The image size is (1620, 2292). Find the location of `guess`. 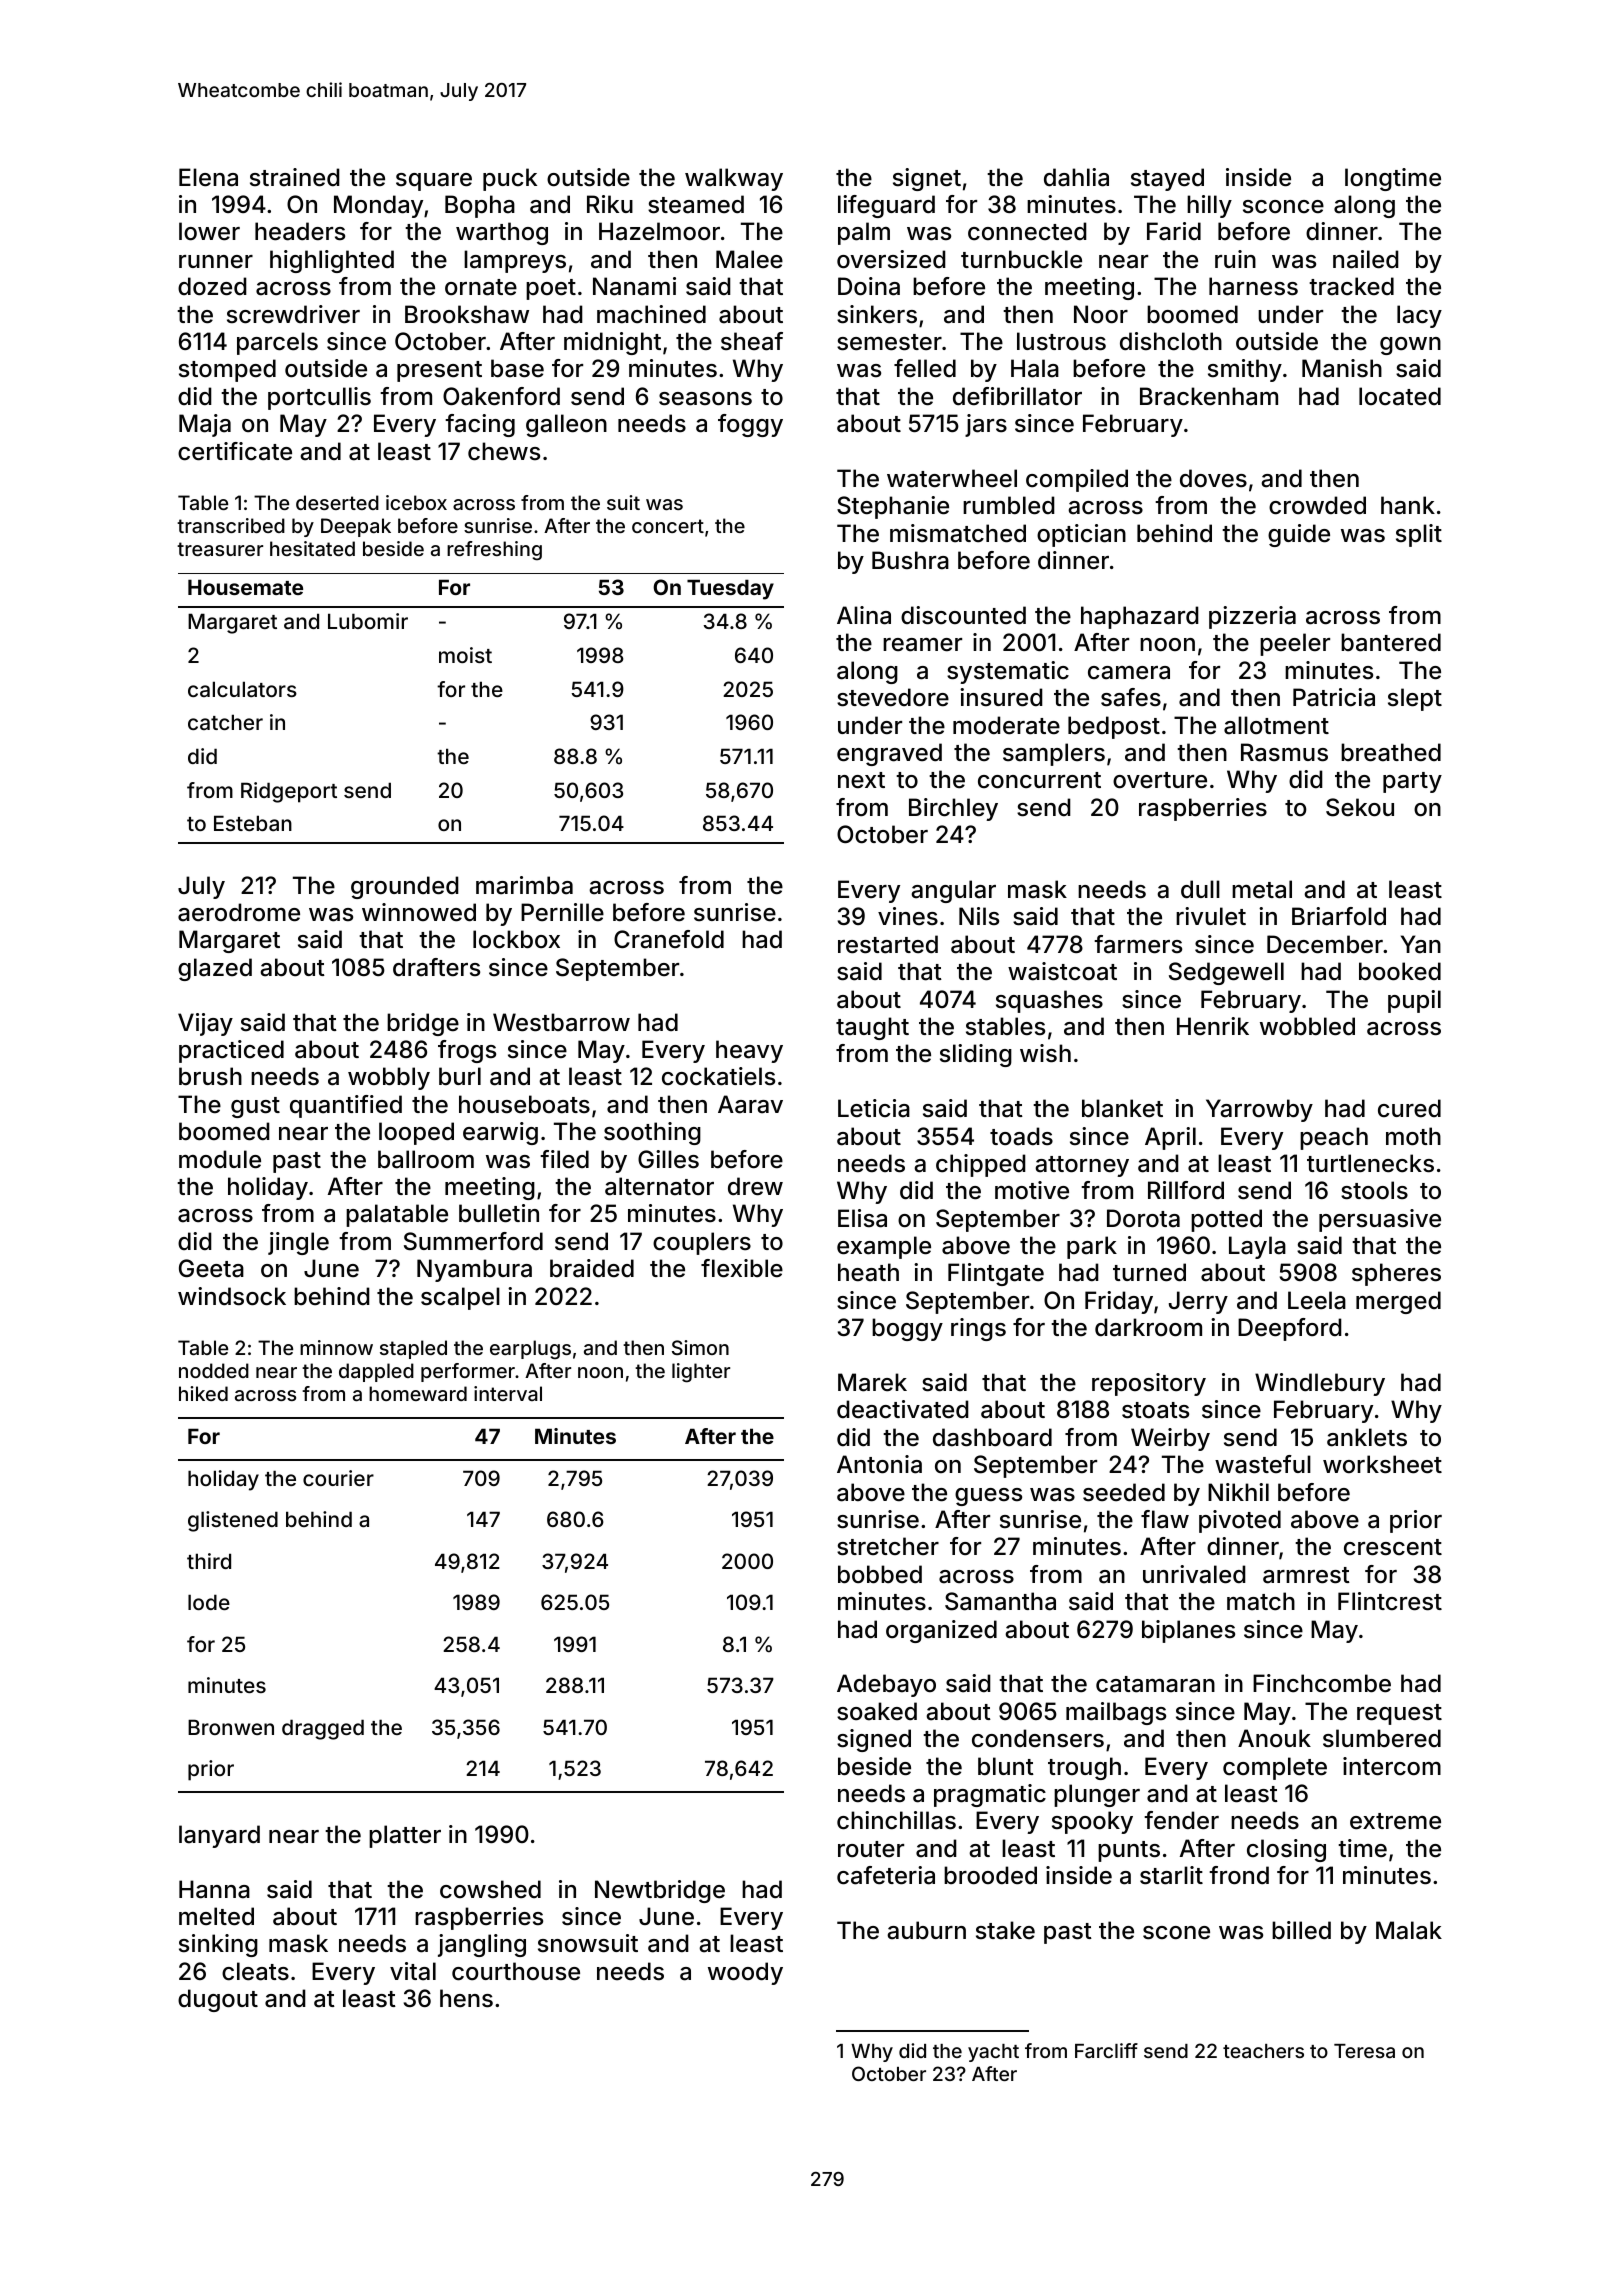

guess is located at coordinates (988, 1497).
